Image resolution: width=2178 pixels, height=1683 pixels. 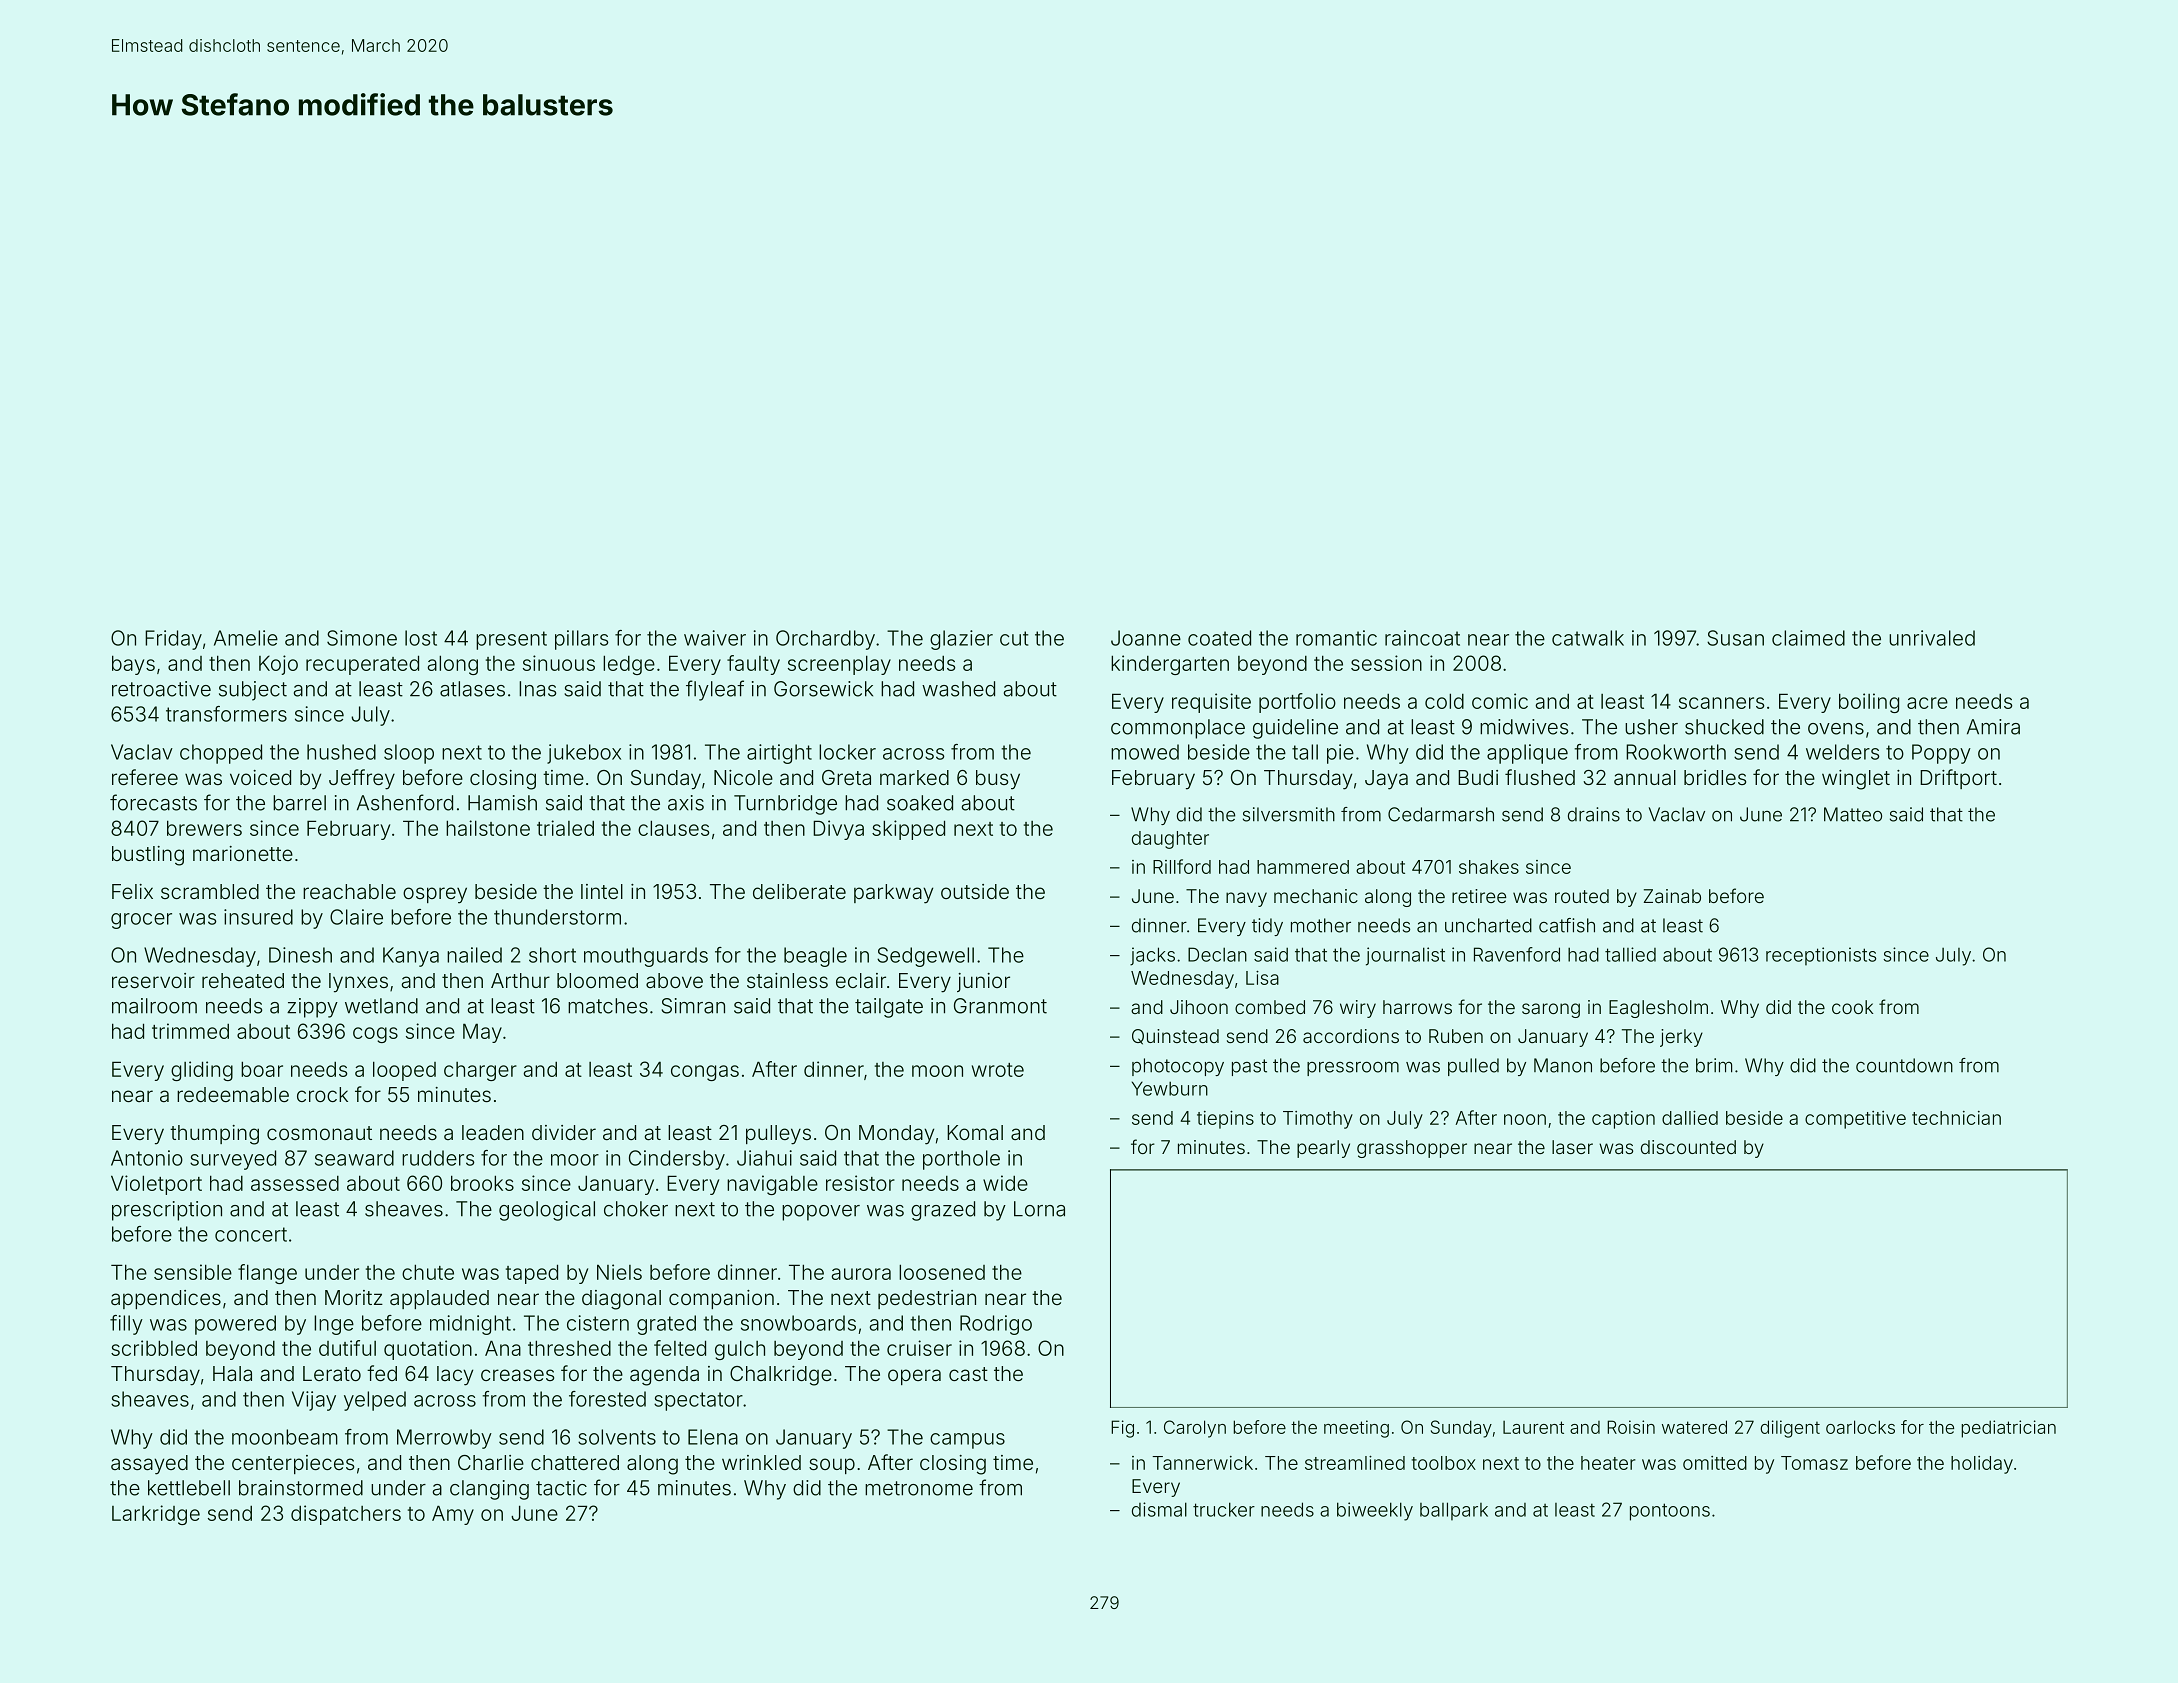 What do you see at coordinates (1688, 1147) in the screenshot?
I see `discounted` at bounding box center [1688, 1147].
